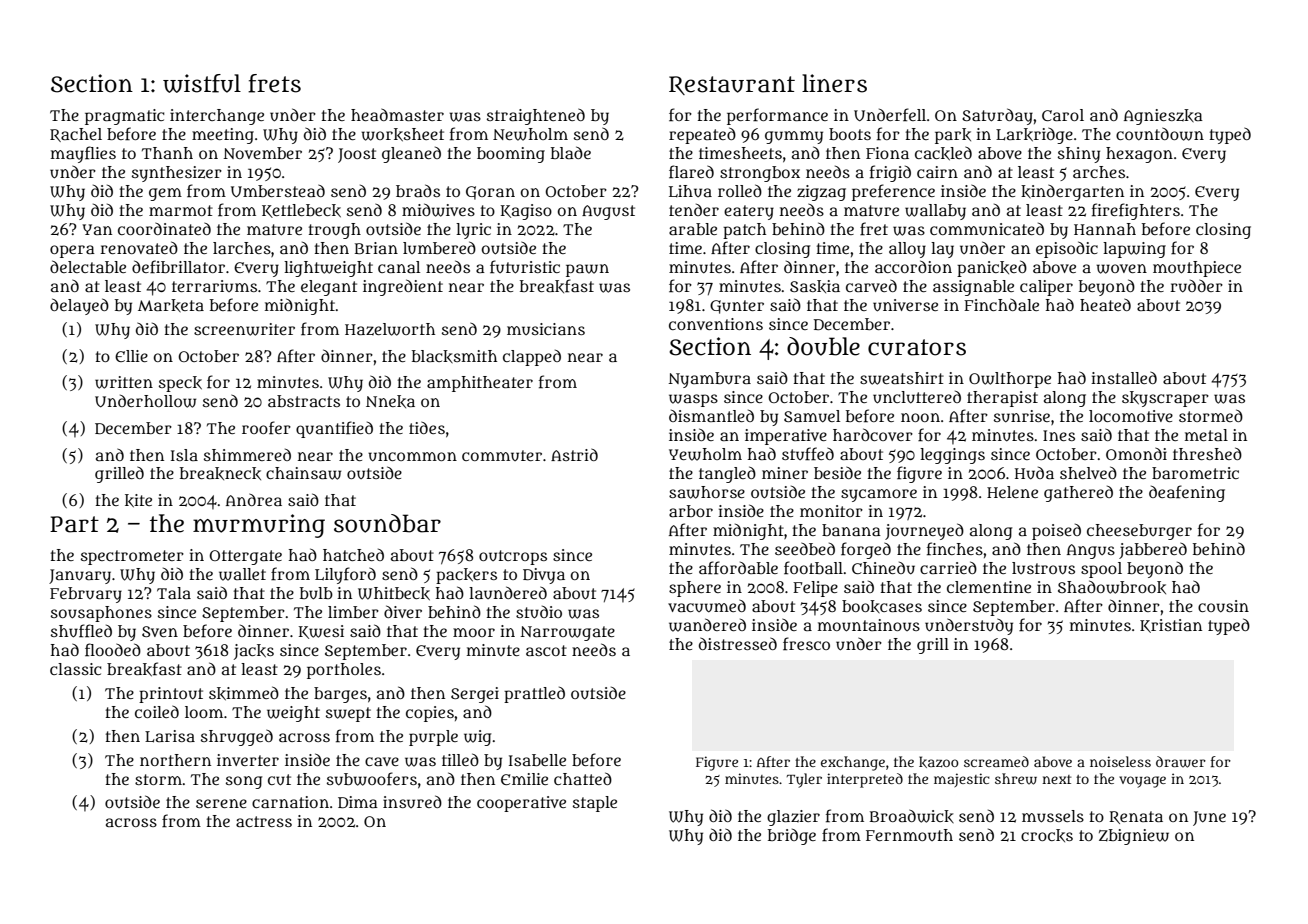 The width and height of the screenshot is (1308, 924). I want to click on seedbed, so click(805, 548).
